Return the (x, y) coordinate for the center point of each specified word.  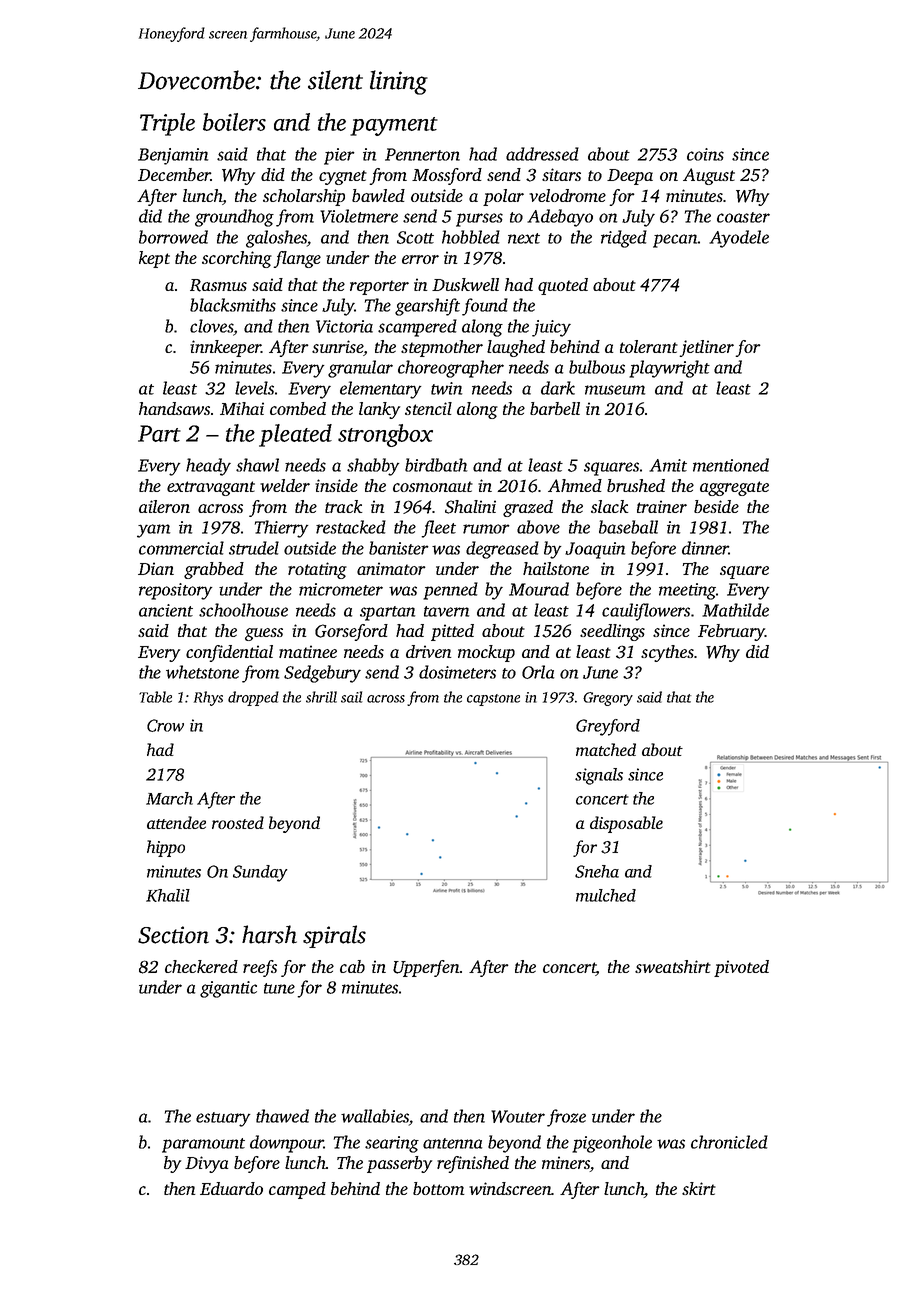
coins (705, 154)
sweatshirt (673, 966)
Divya (206, 1164)
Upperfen (426, 968)
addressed (542, 154)
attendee (176, 822)
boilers (234, 122)
